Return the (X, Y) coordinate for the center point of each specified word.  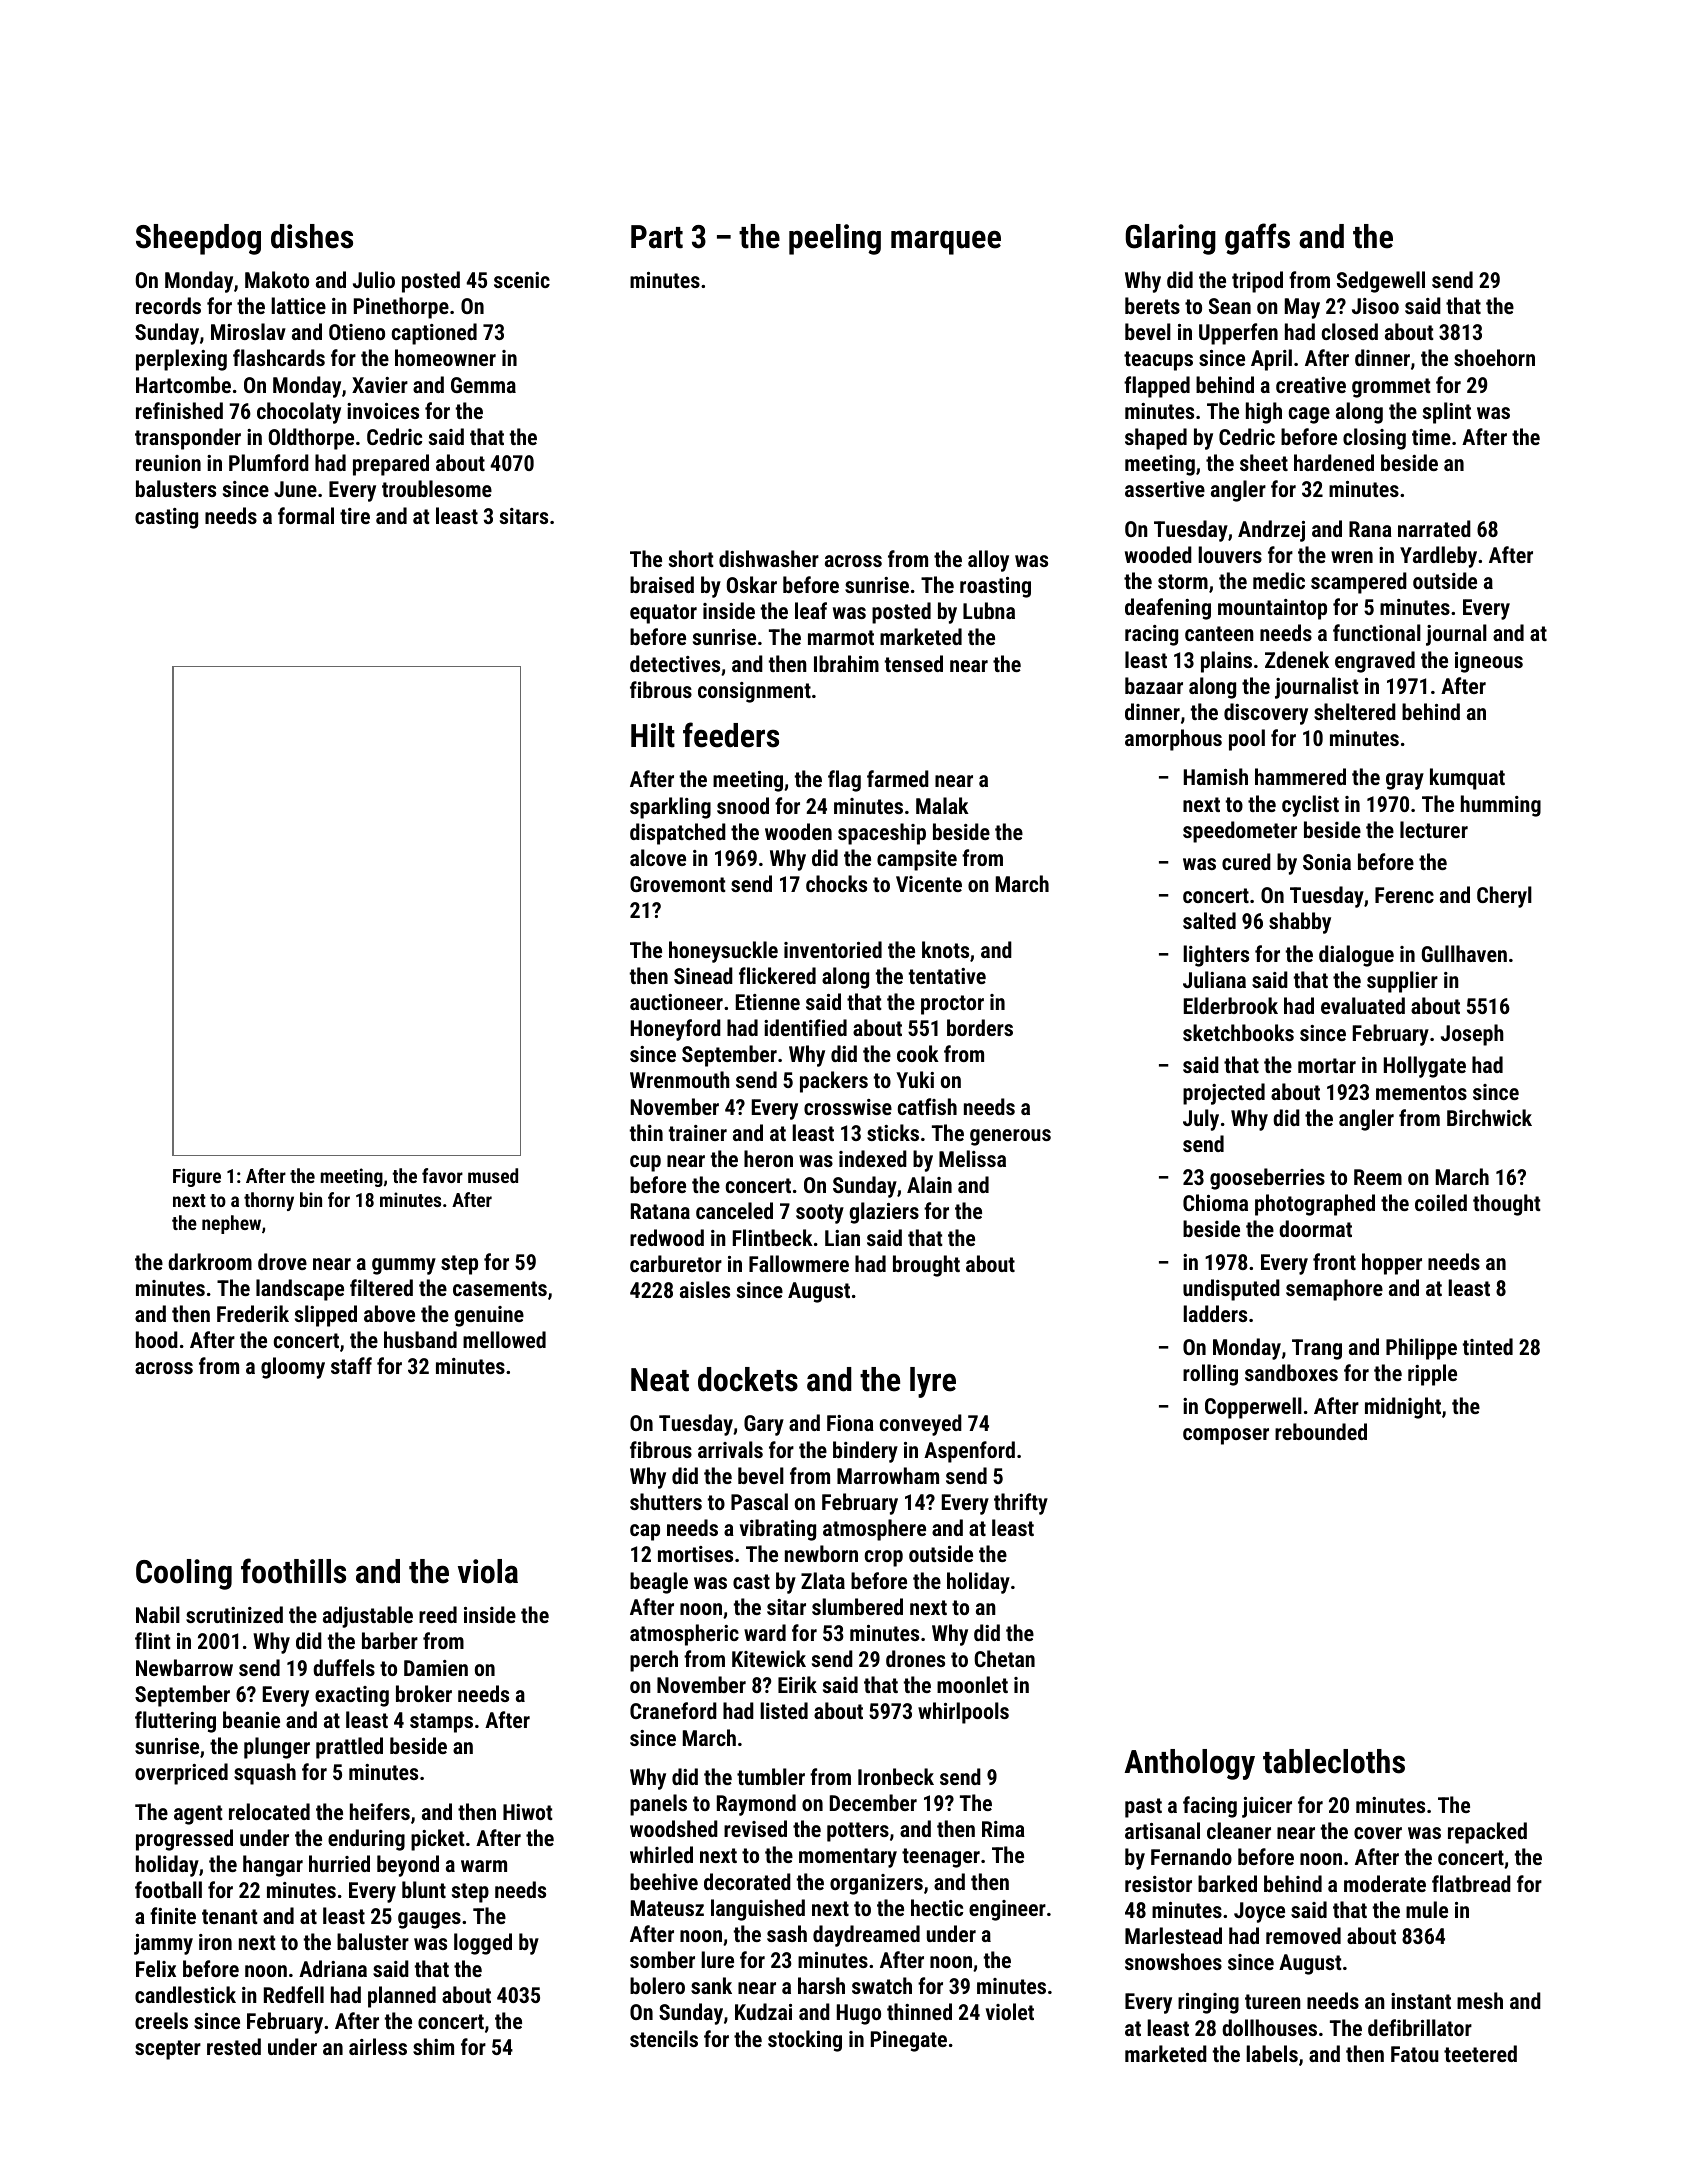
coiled (1441, 1202)
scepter (168, 2050)
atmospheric (684, 1635)
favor (442, 1175)
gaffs (1257, 239)
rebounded (1321, 1431)
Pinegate (909, 2041)
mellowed (504, 1339)
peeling (835, 239)
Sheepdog (198, 239)
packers (834, 1082)
